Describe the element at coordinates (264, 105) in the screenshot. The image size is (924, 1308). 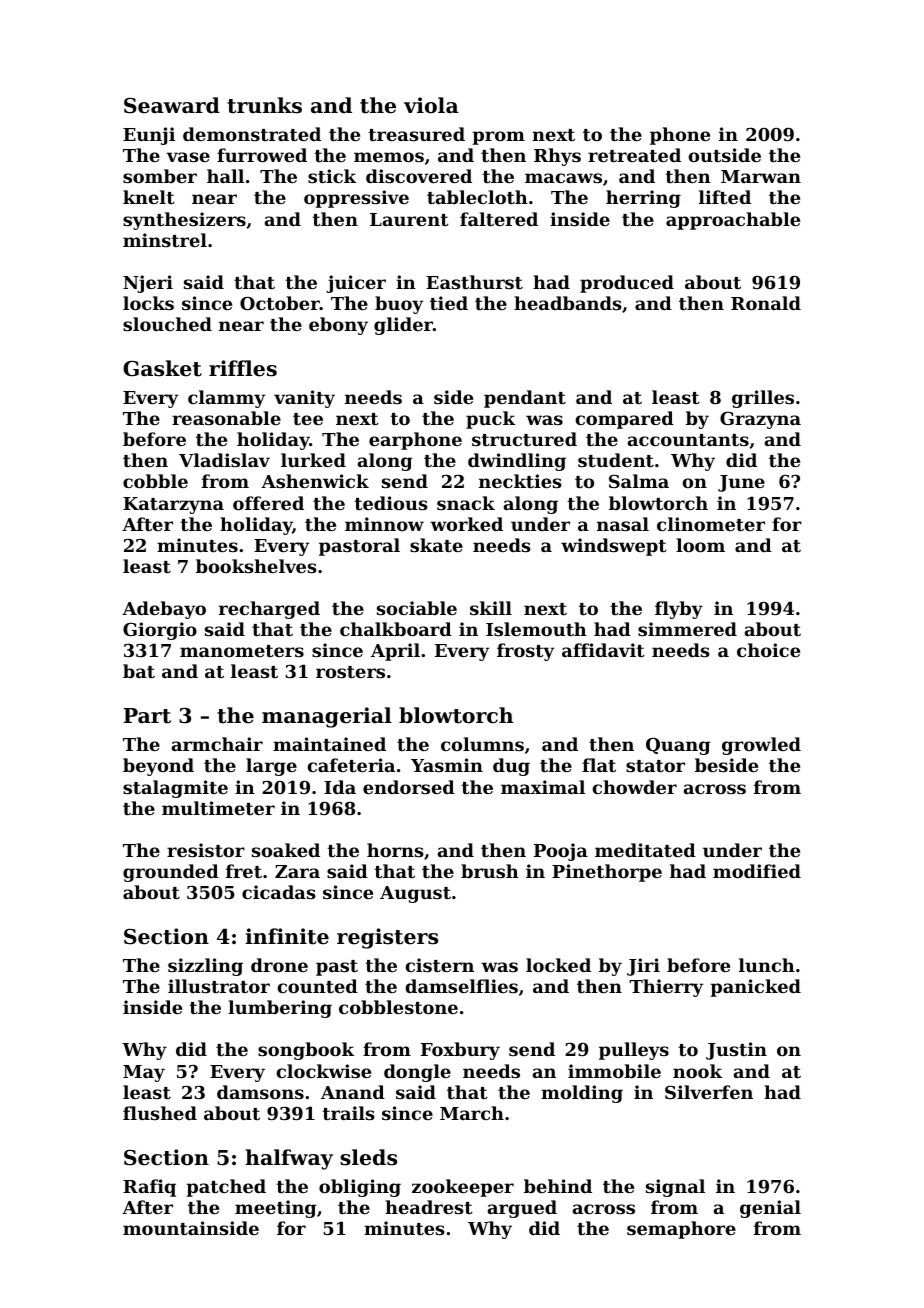
I see `trunks` at that location.
